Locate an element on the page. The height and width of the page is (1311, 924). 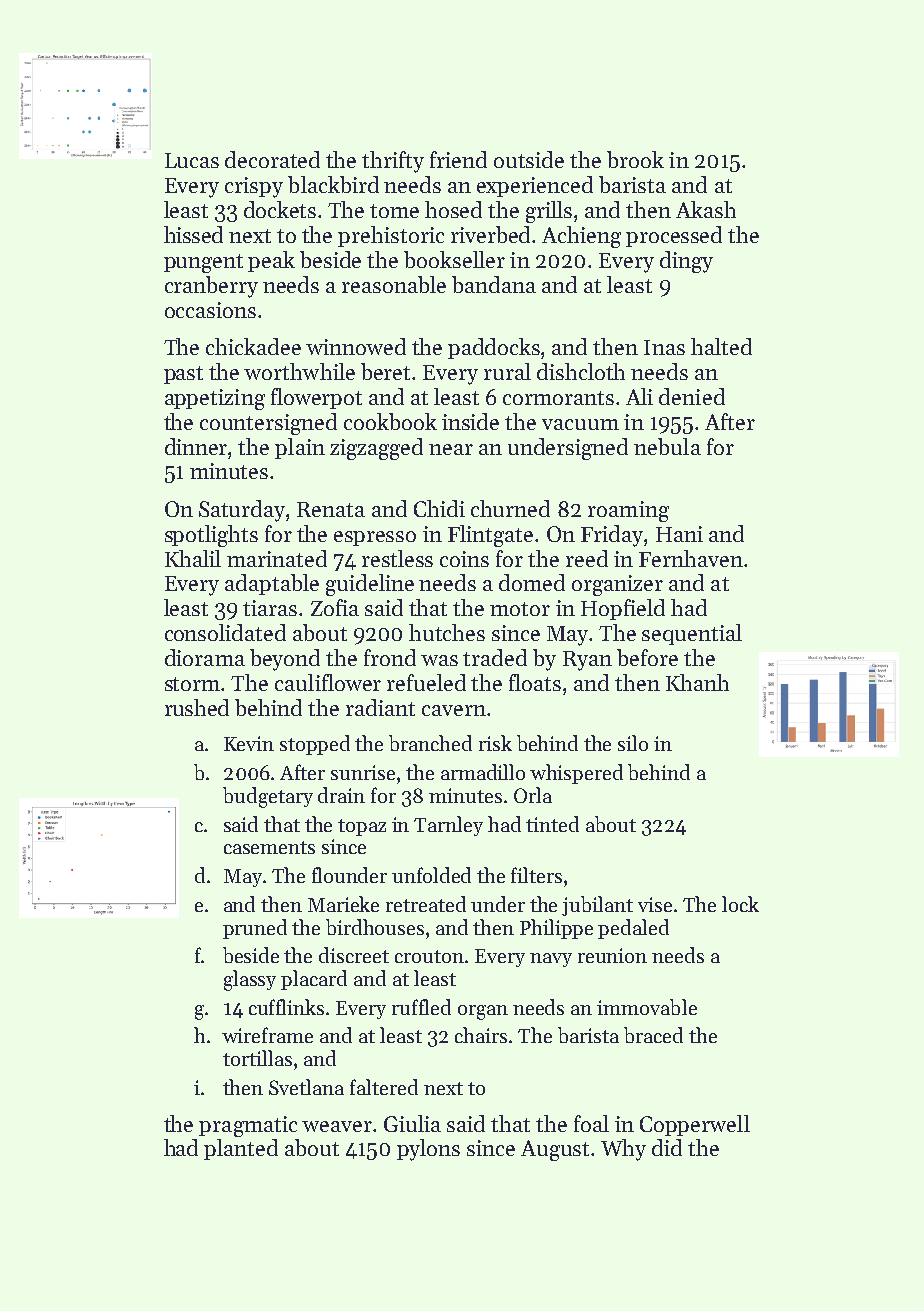
Achieng is located at coordinates (581, 237).
